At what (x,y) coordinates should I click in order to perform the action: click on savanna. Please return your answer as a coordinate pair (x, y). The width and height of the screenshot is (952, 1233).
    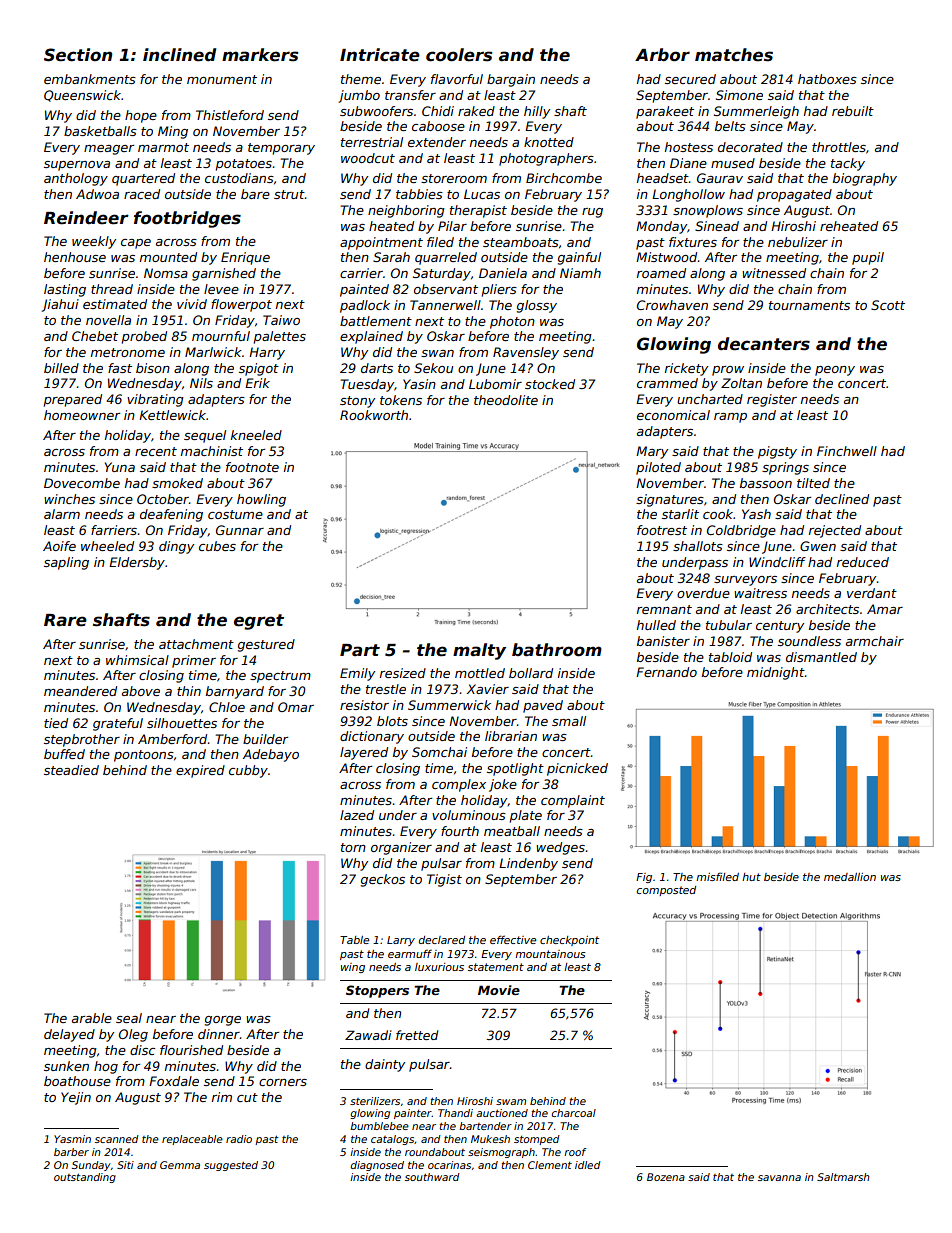
    Looking at the image, I should click on (779, 1178).
